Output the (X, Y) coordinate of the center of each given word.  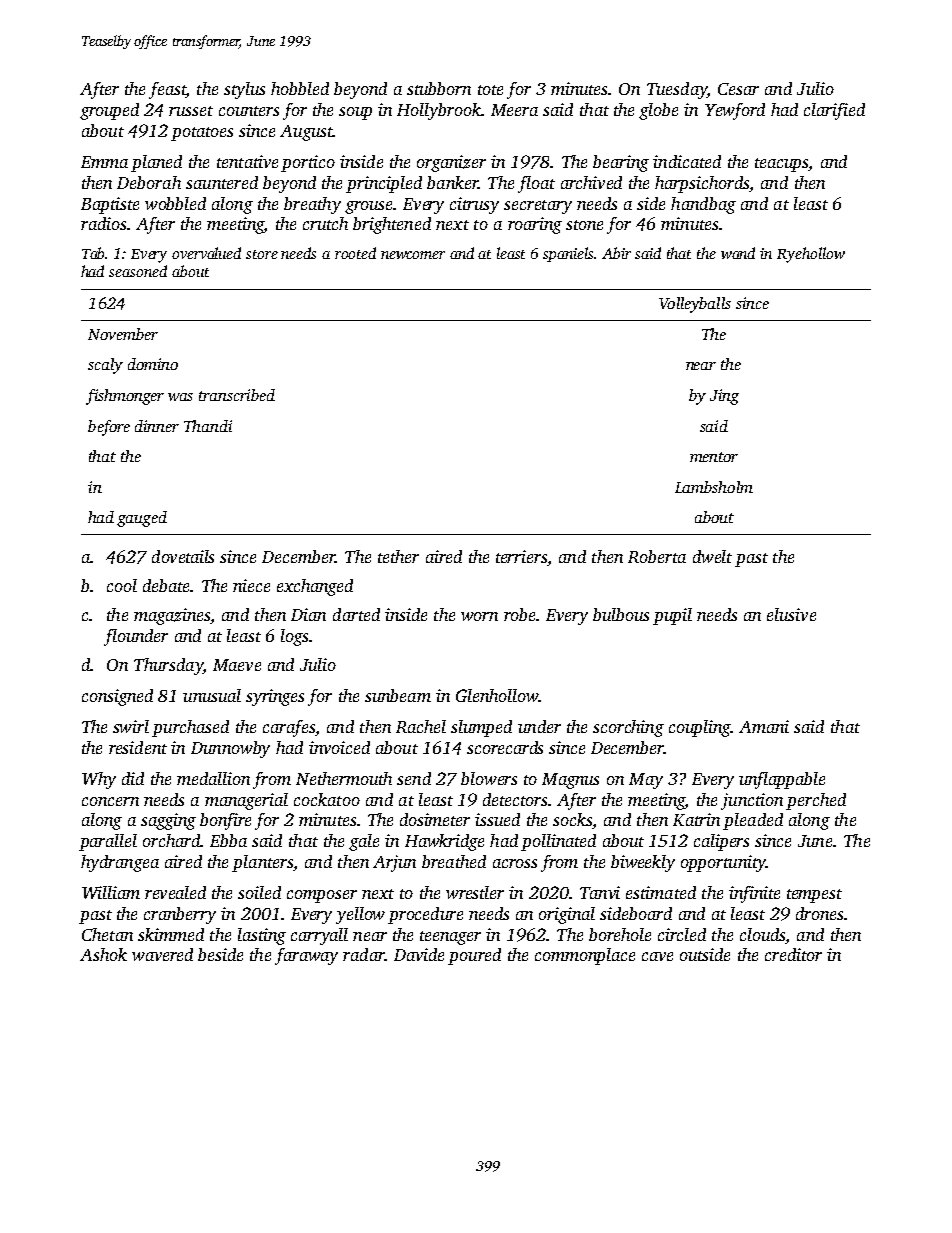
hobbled (300, 88)
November (123, 334)
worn (479, 616)
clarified (834, 111)
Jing (724, 397)
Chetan (107, 934)
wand (738, 253)
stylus (244, 90)
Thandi (208, 426)
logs (294, 637)
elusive (791, 614)
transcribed (237, 395)
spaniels (568, 254)
